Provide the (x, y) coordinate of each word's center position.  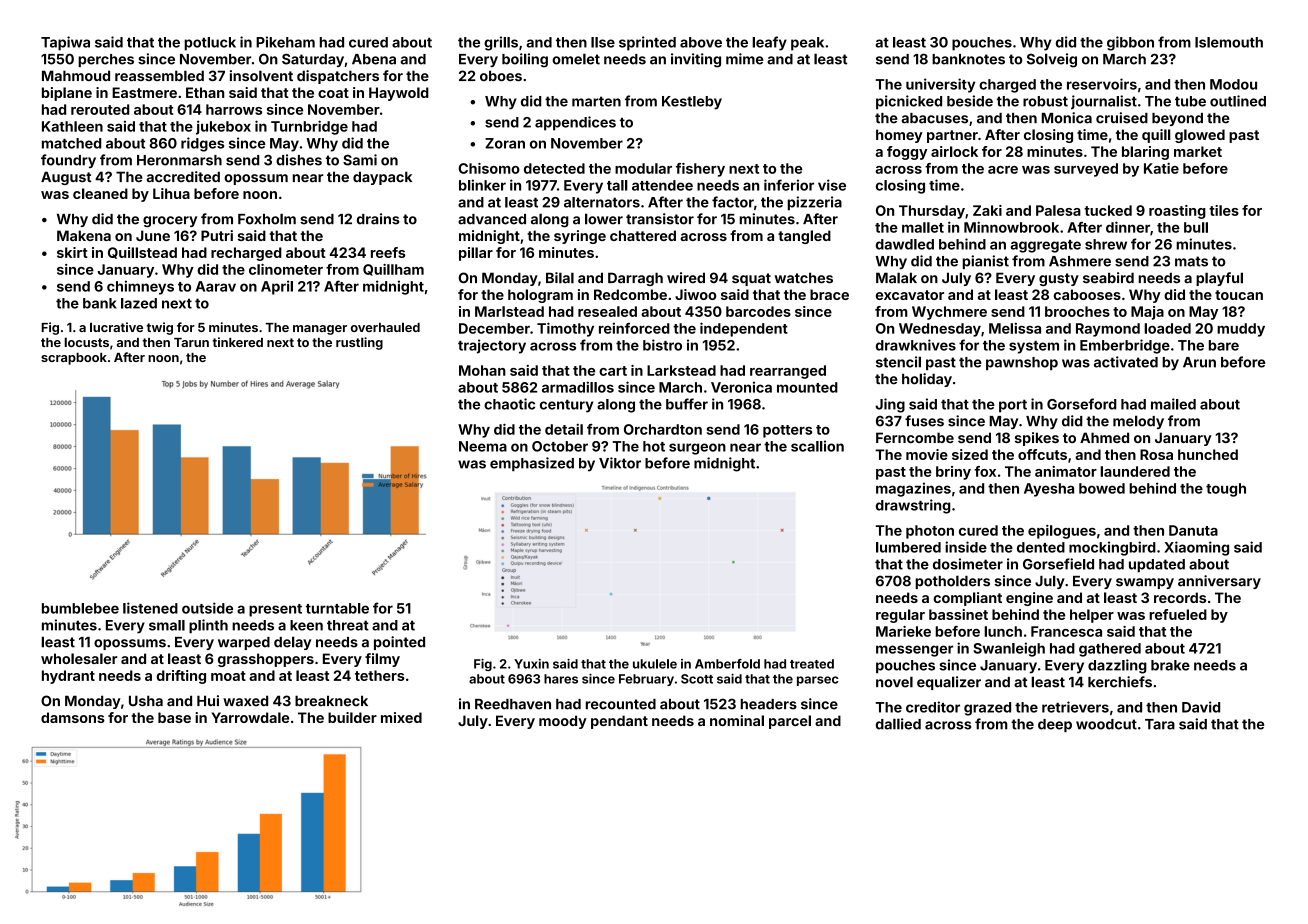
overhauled (385, 327)
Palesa (1058, 210)
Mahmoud (76, 75)
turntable (337, 608)
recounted (621, 704)
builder (352, 717)
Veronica (741, 387)
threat (348, 625)
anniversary (1219, 582)
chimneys (140, 287)
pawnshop (1022, 363)
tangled (804, 237)
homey (899, 136)
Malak (896, 278)
